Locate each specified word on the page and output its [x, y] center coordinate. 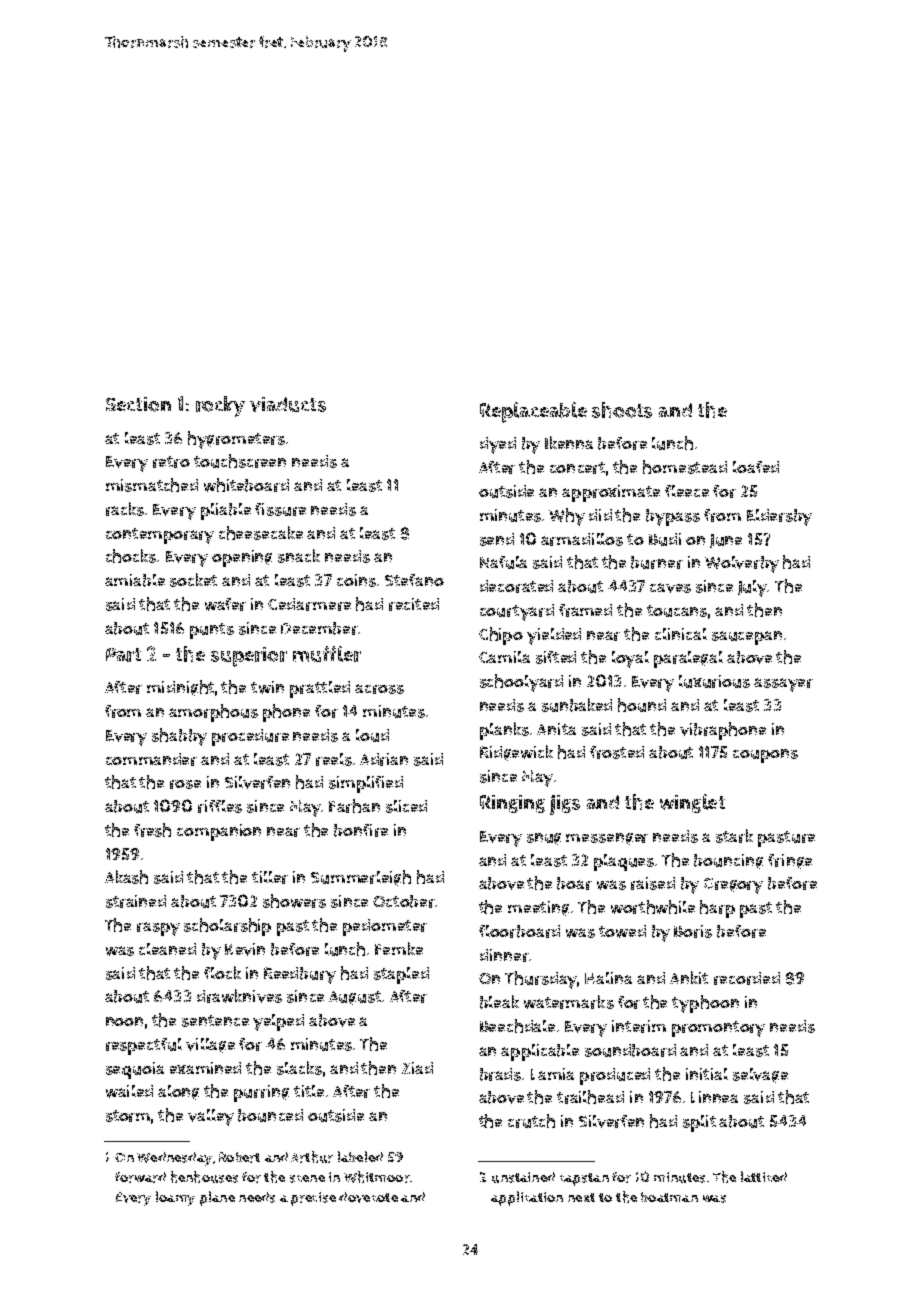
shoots [622, 410]
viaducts [288, 404]
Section [138, 404]
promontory [718, 1029]
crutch [531, 1121]
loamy [175, 1198]
